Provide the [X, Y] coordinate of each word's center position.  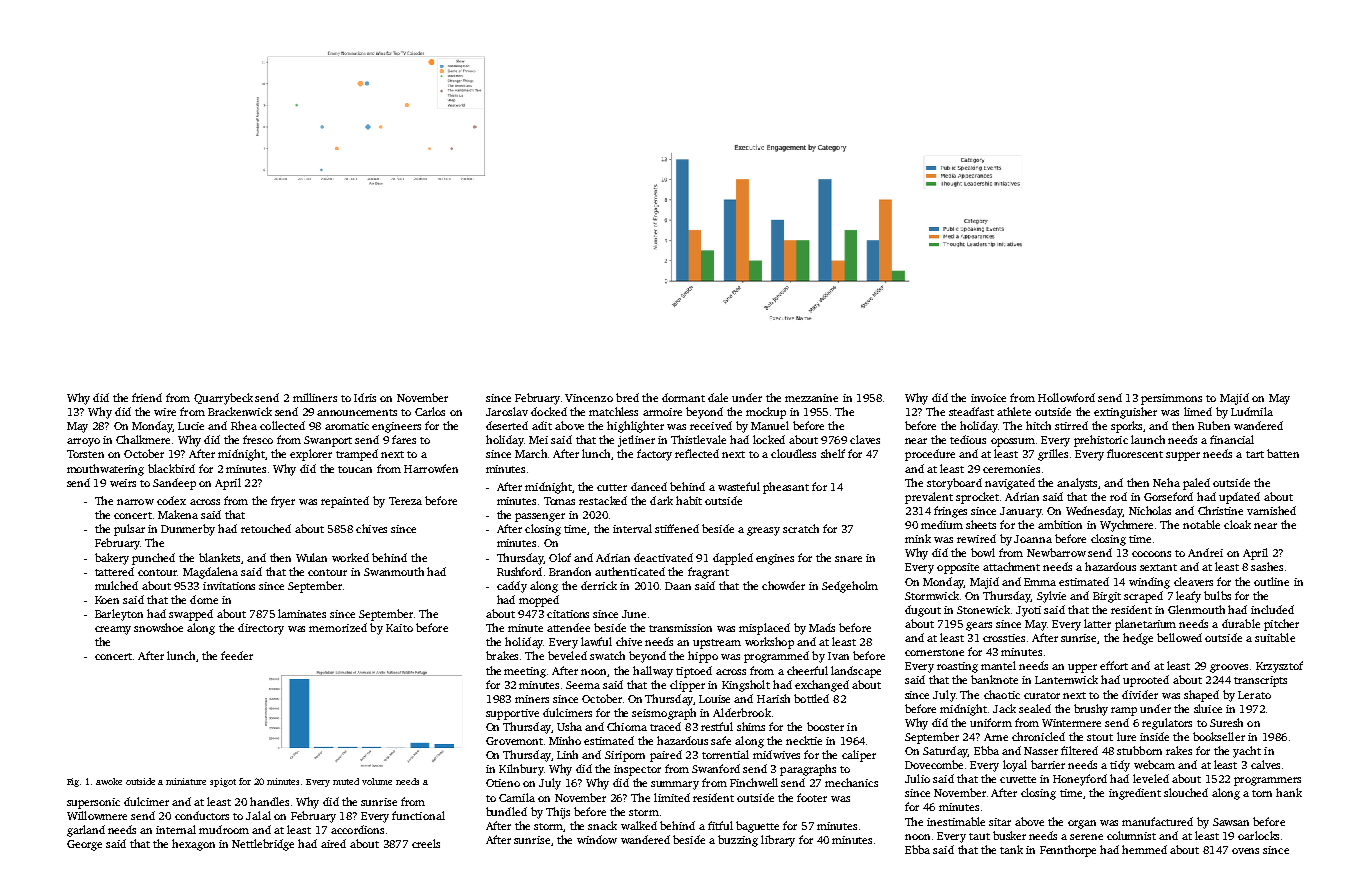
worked [350, 557]
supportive [512, 714]
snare [848, 559]
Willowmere [97, 815]
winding [1149, 583]
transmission [680, 628]
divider [1140, 694]
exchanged [822, 686]
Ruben [1214, 425]
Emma [1040, 582]
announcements [357, 412]
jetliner [636, 441]
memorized [338, 627]
